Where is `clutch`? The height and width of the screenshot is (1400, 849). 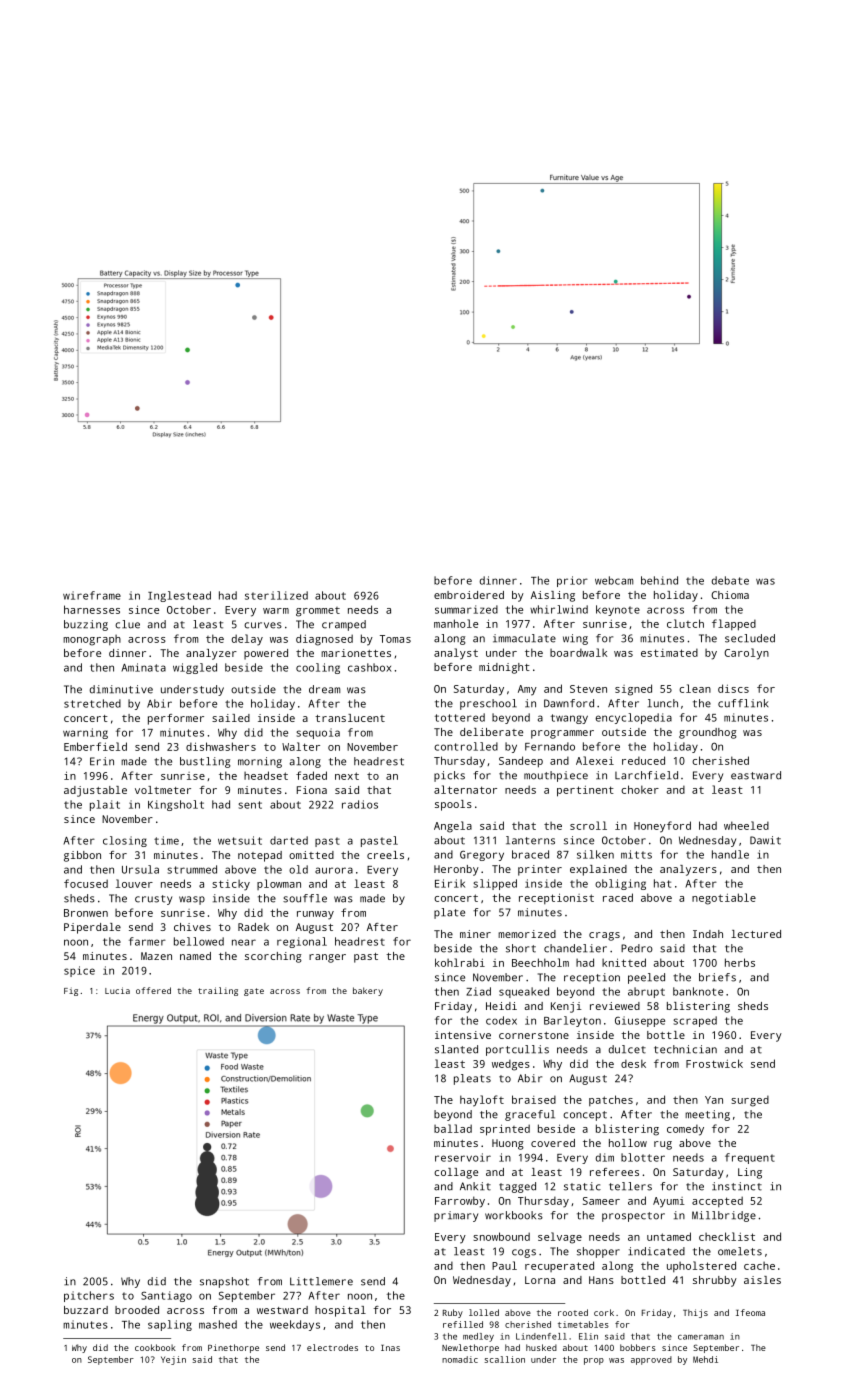
clutch is located at coordinates (685, 623).
